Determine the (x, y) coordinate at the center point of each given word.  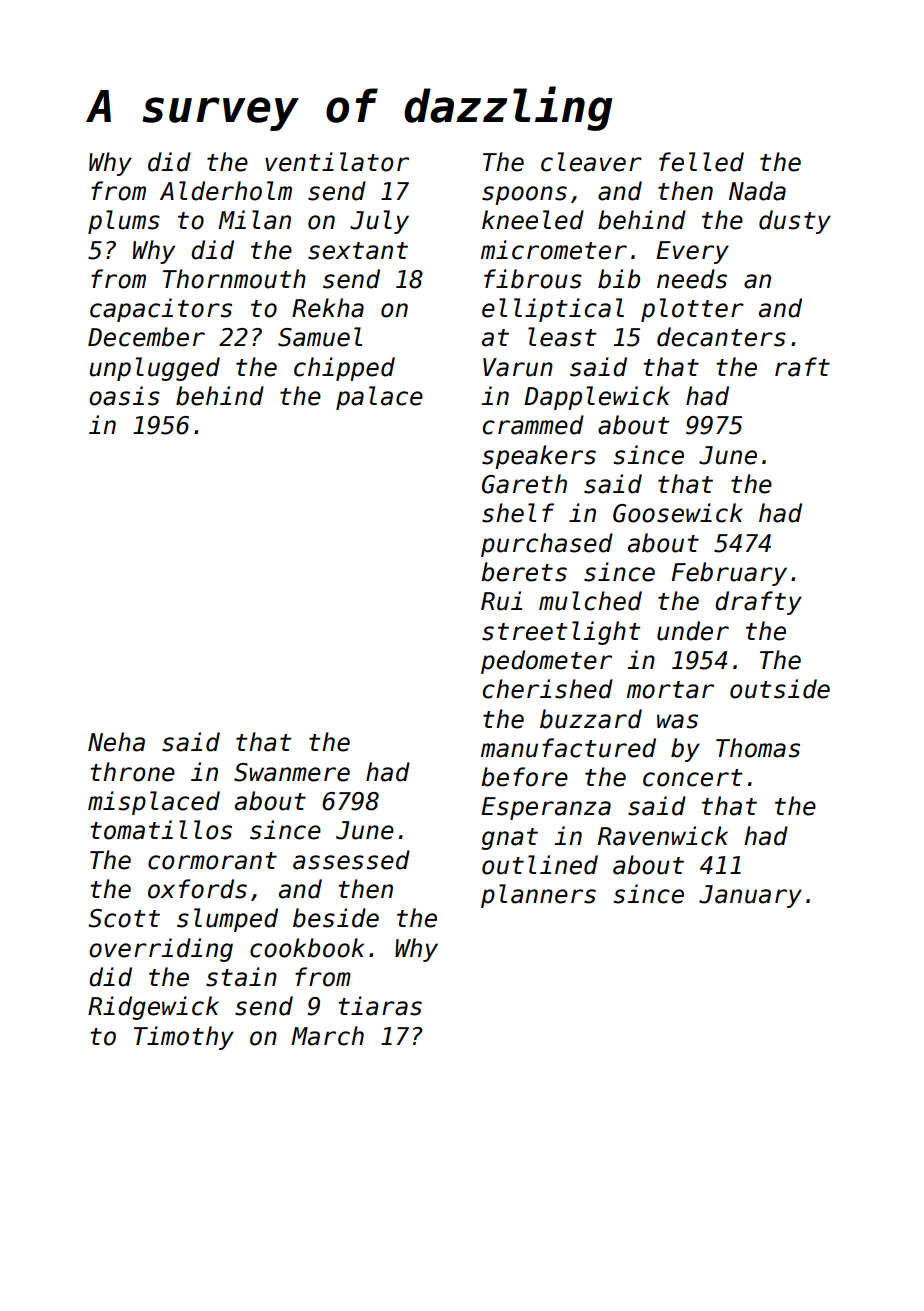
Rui (501, 601)
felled (701, 162)
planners (538, 896)
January (750, 896)
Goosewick (678, 513)
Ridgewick (153, 1008)
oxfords (197, 889)
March (327, 1036)
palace (379, 398)
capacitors (161, 310)
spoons (524, 195)
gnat (509, 839)
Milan (254, 220)
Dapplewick (597, 398)
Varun (518, 367)
